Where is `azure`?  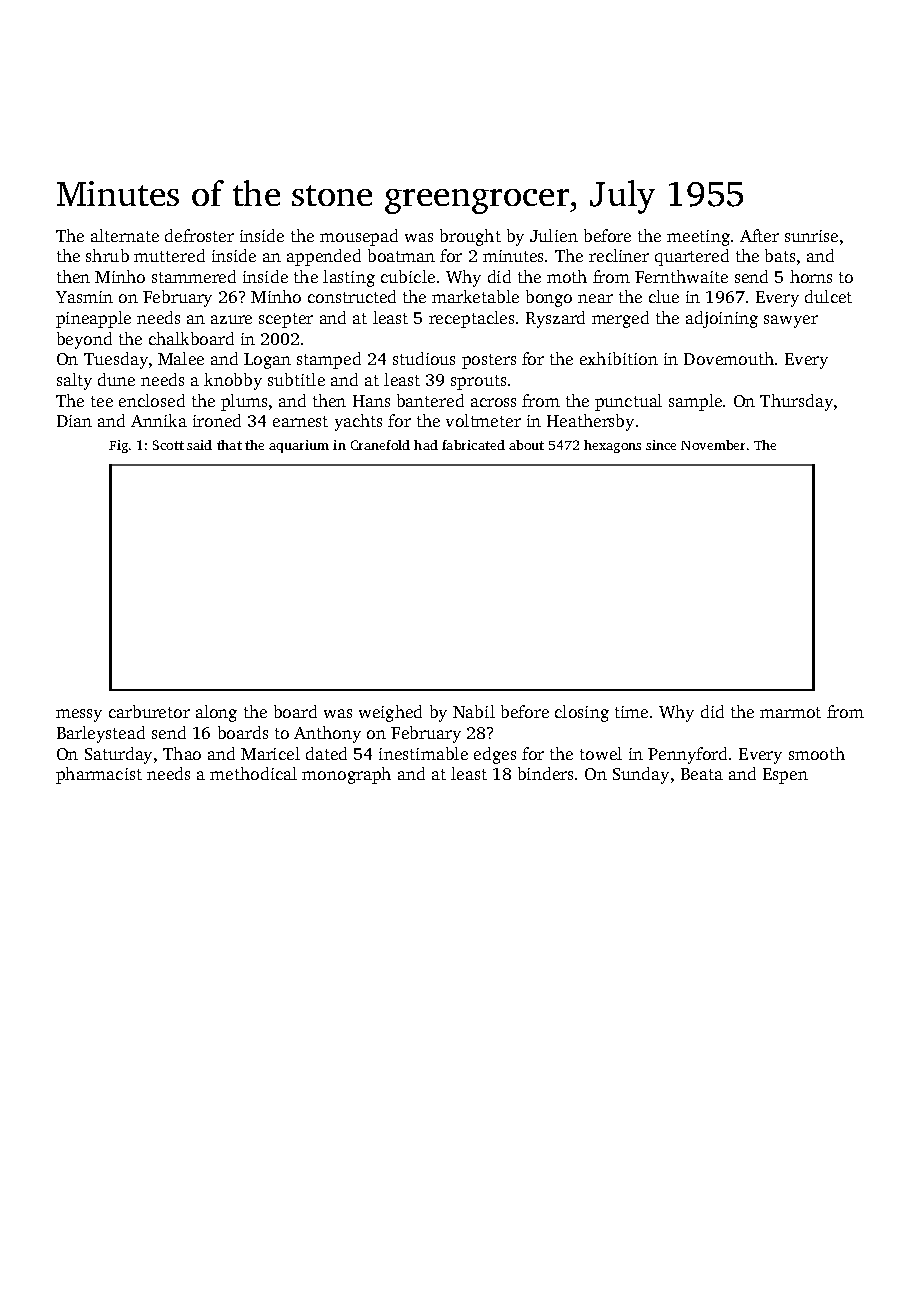 azure is located at coordinates (231, 319).
